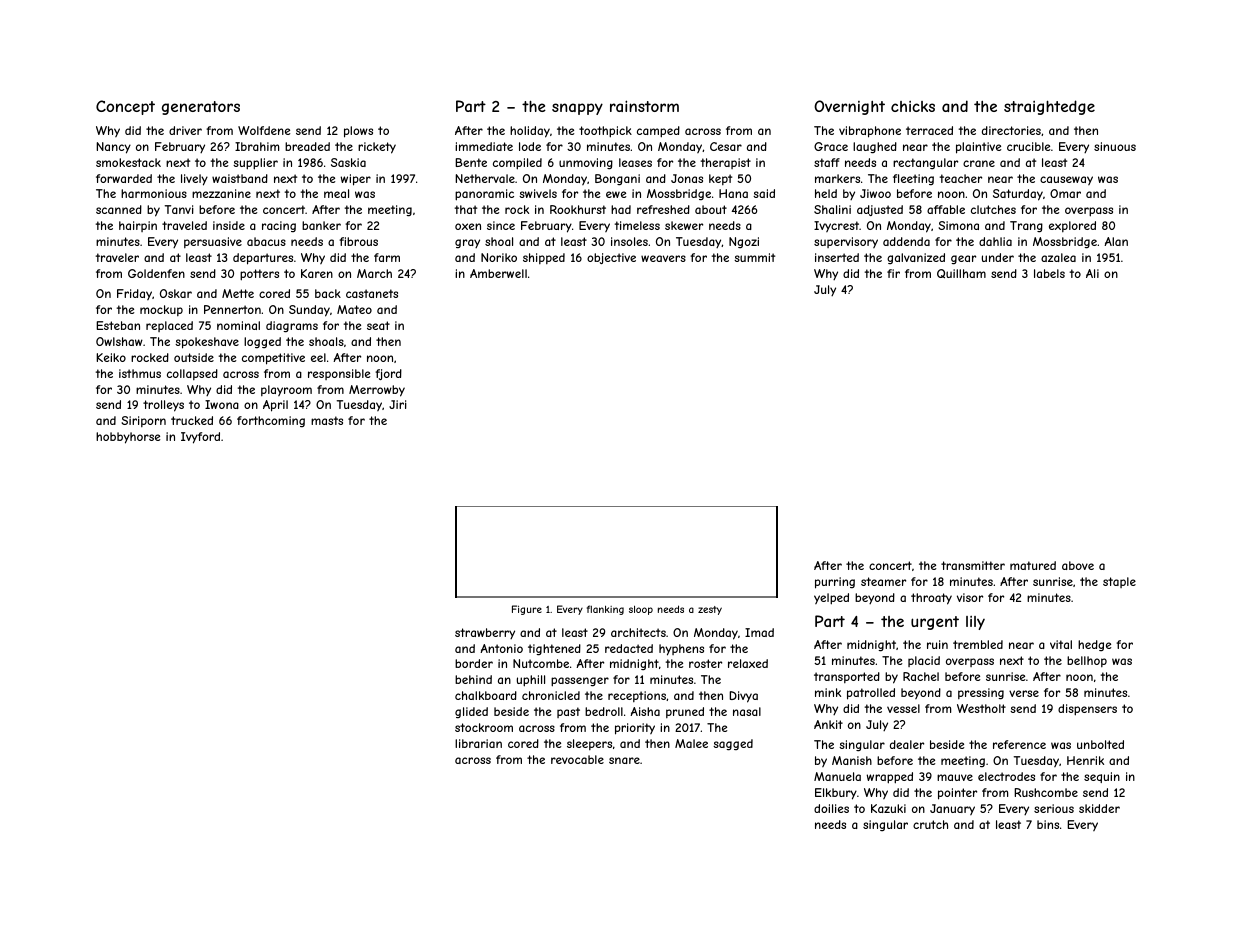 The image size is (1233, 952). What do you see at coordinates (485, 633) in the screenshot?
I see `strawberry` at bounding box center [485, 633].
